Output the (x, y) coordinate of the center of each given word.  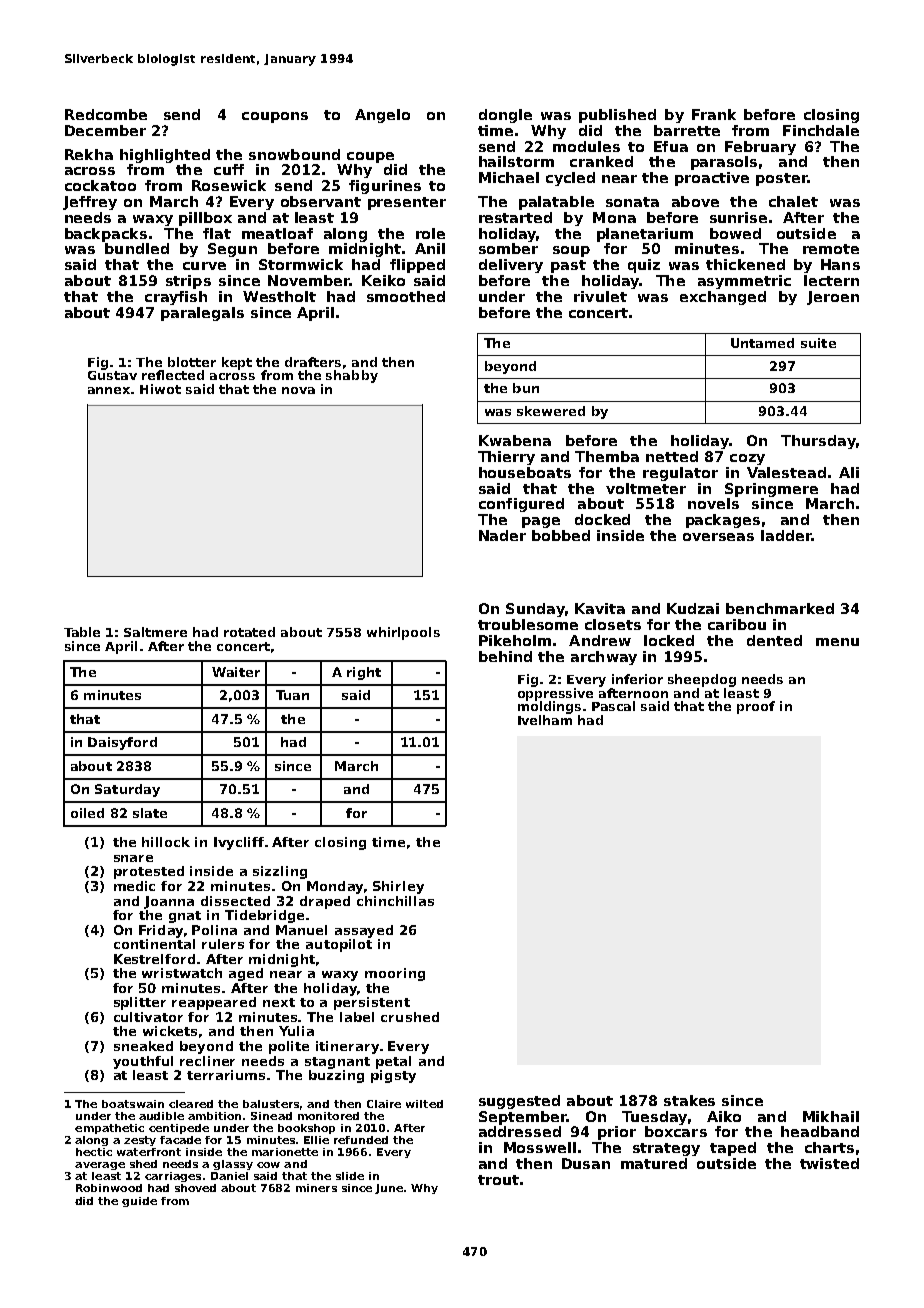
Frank (714, 114)
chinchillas (395, 901)
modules (586, 146)
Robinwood (109, 1188)
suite (818, 343)
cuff (229, 169)
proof (756, 707)
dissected (235, 901)
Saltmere (155, 632)
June (389, 1189)
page (541, 522)
